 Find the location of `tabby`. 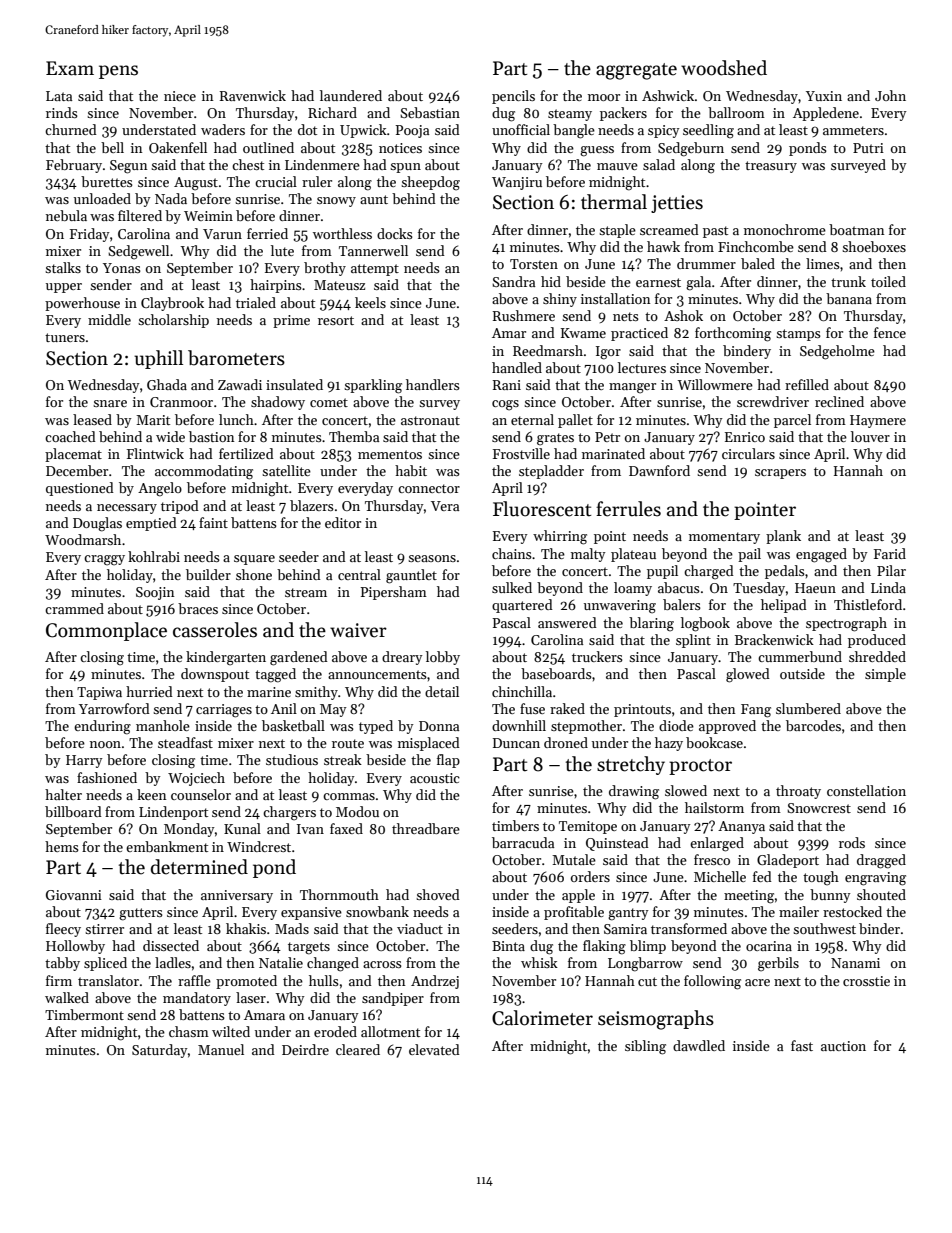

tabby is located at coordinates (62, 964).
